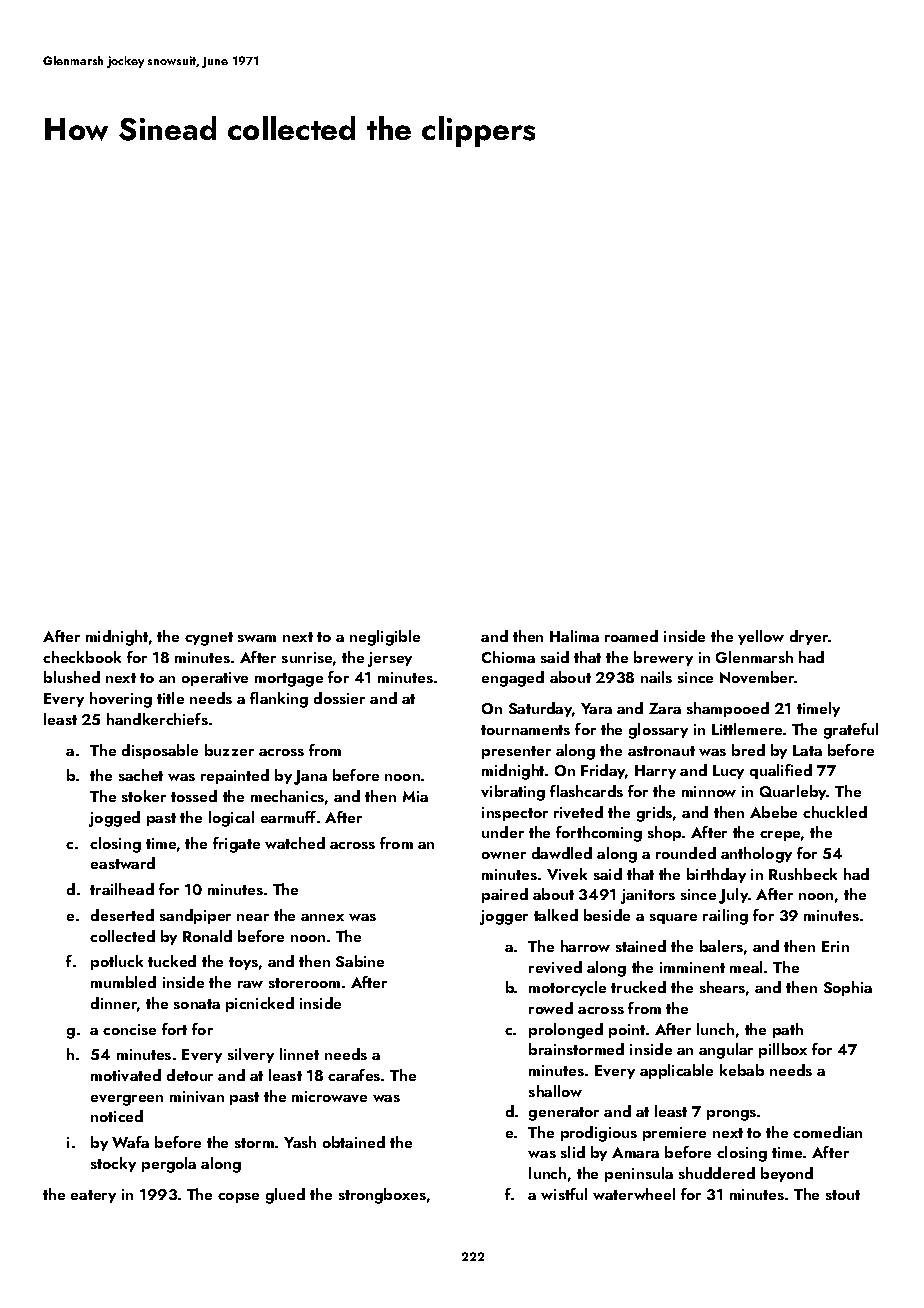  Describe the element at coordinates (747, 729) in the screenshot. I see `Littlemere` at that location.
